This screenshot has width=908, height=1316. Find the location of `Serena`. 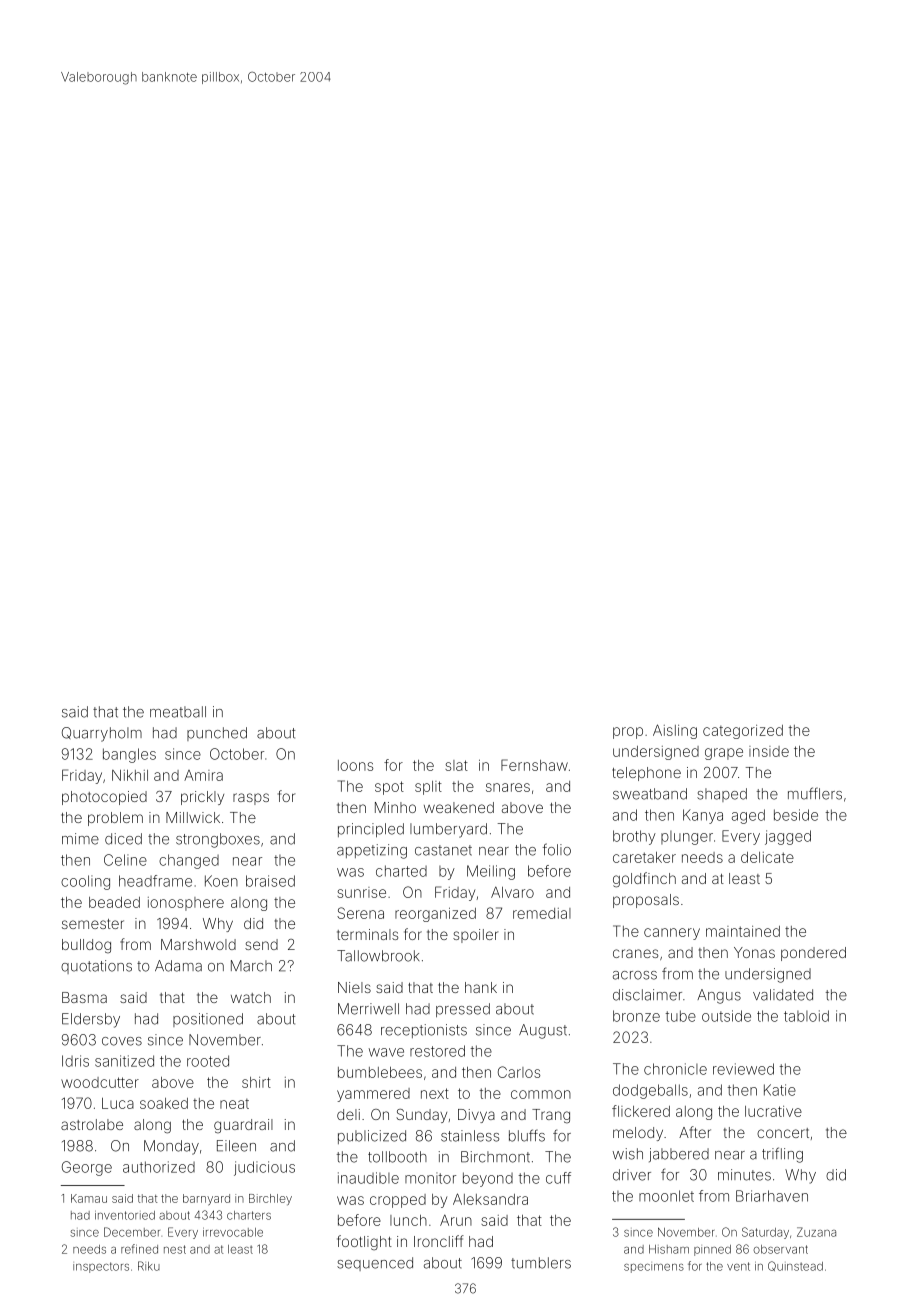

Serena is located at coordinates (360, 913).
